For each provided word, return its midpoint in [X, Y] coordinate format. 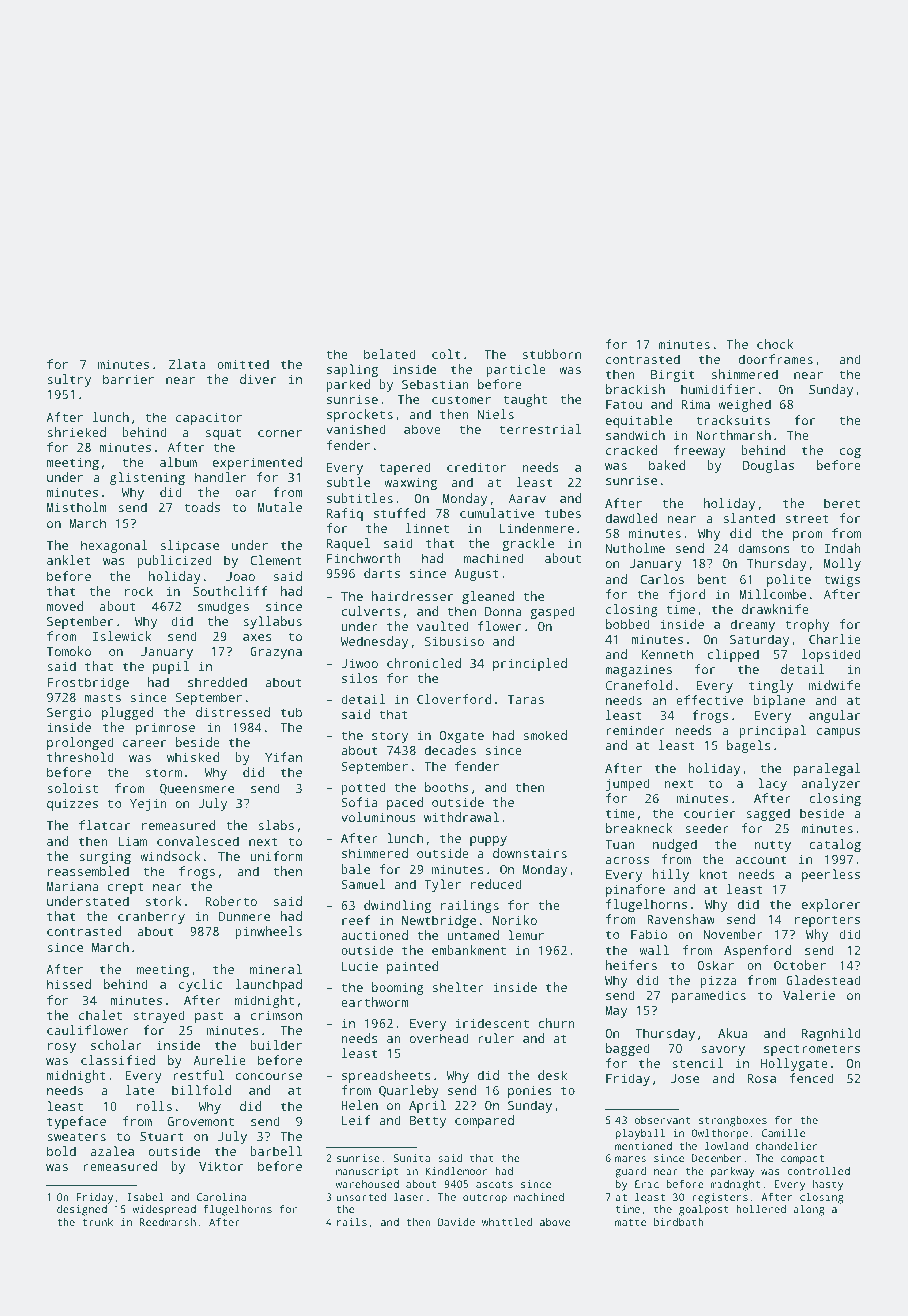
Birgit [673, 375]
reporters [827, 921]
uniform [276, 856]
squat [223, 434]
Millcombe [772, 594]
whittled [507, 1222]
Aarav [527, 498]
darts [382, 573]
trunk [97, 1222]
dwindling [397, 906]
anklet [69, 560]
